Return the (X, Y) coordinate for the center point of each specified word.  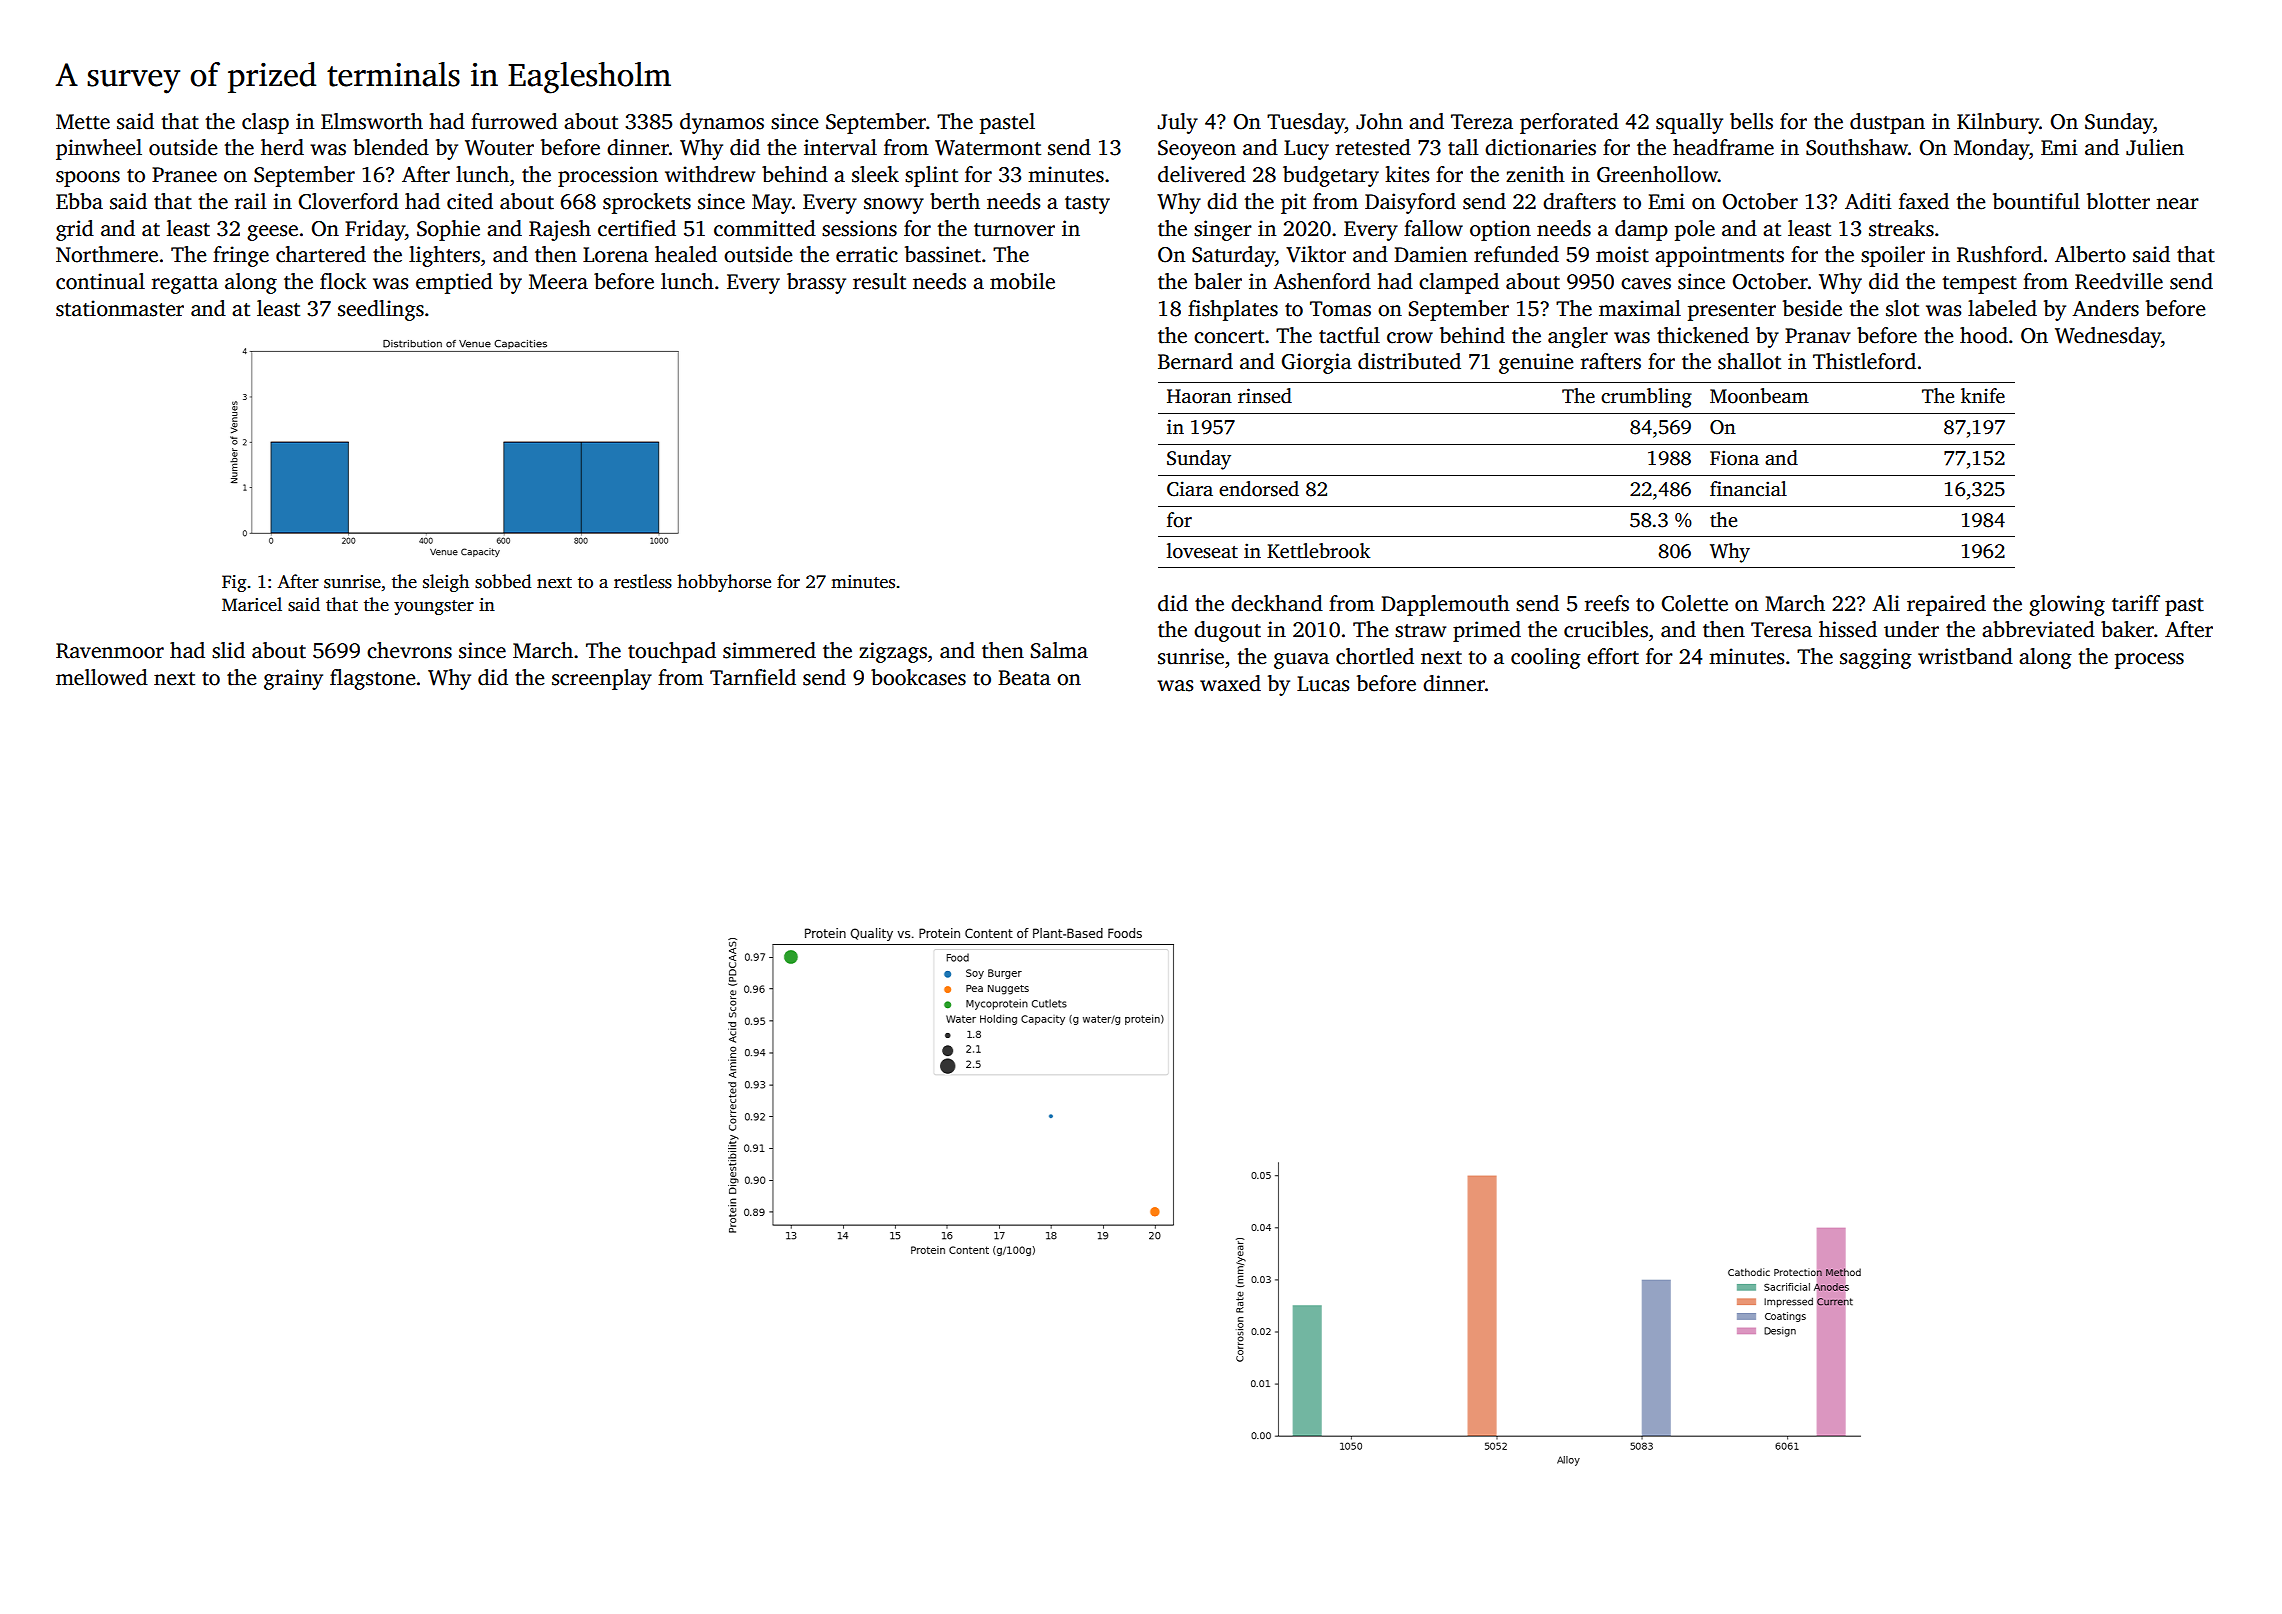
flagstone (372, 679)
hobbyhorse (724, 583)
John (1379, 121)
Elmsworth (372, 121)
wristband (1965, 656)
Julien (2155, 147)
